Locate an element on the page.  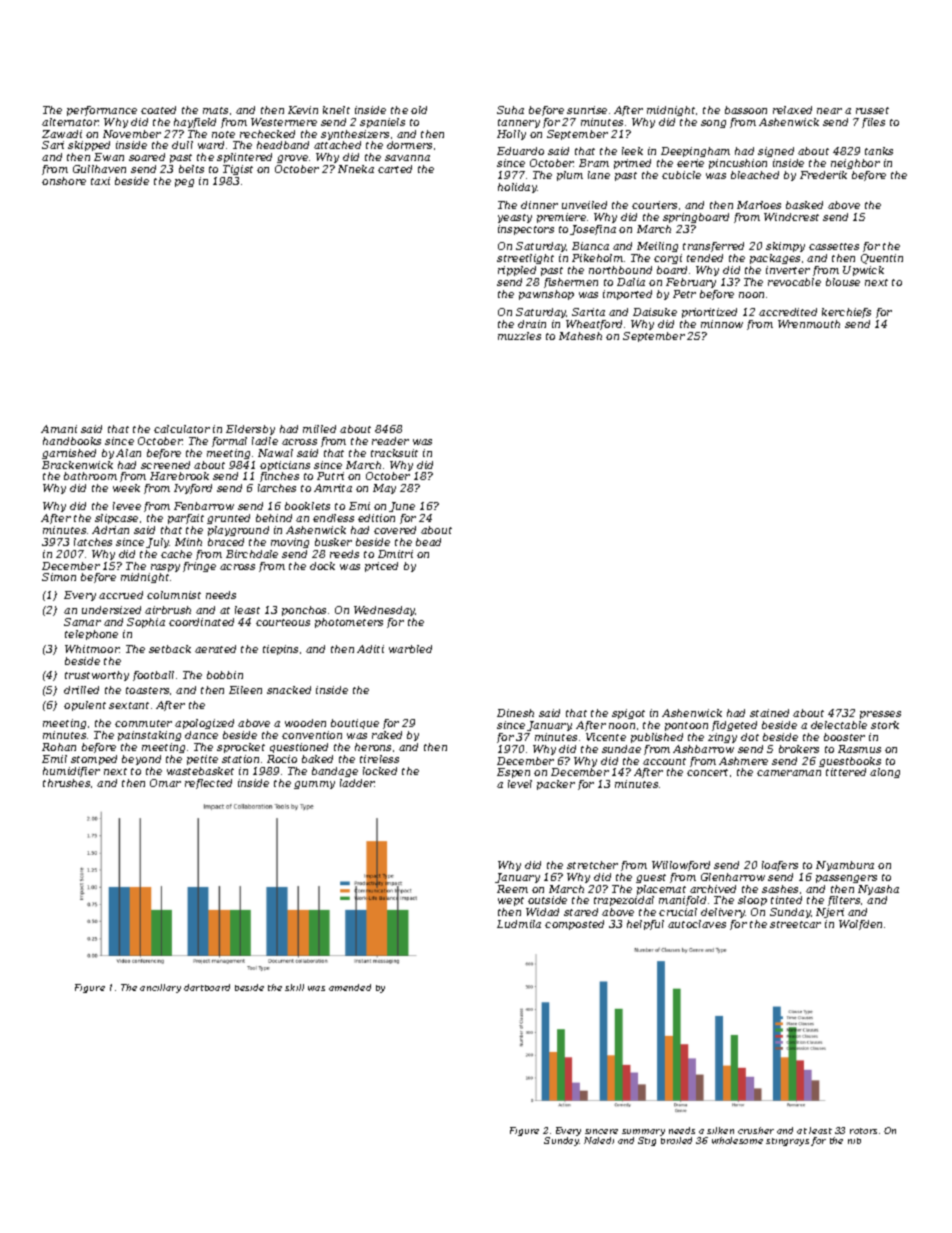
Naledi is located at coordinates (599, 1140).
